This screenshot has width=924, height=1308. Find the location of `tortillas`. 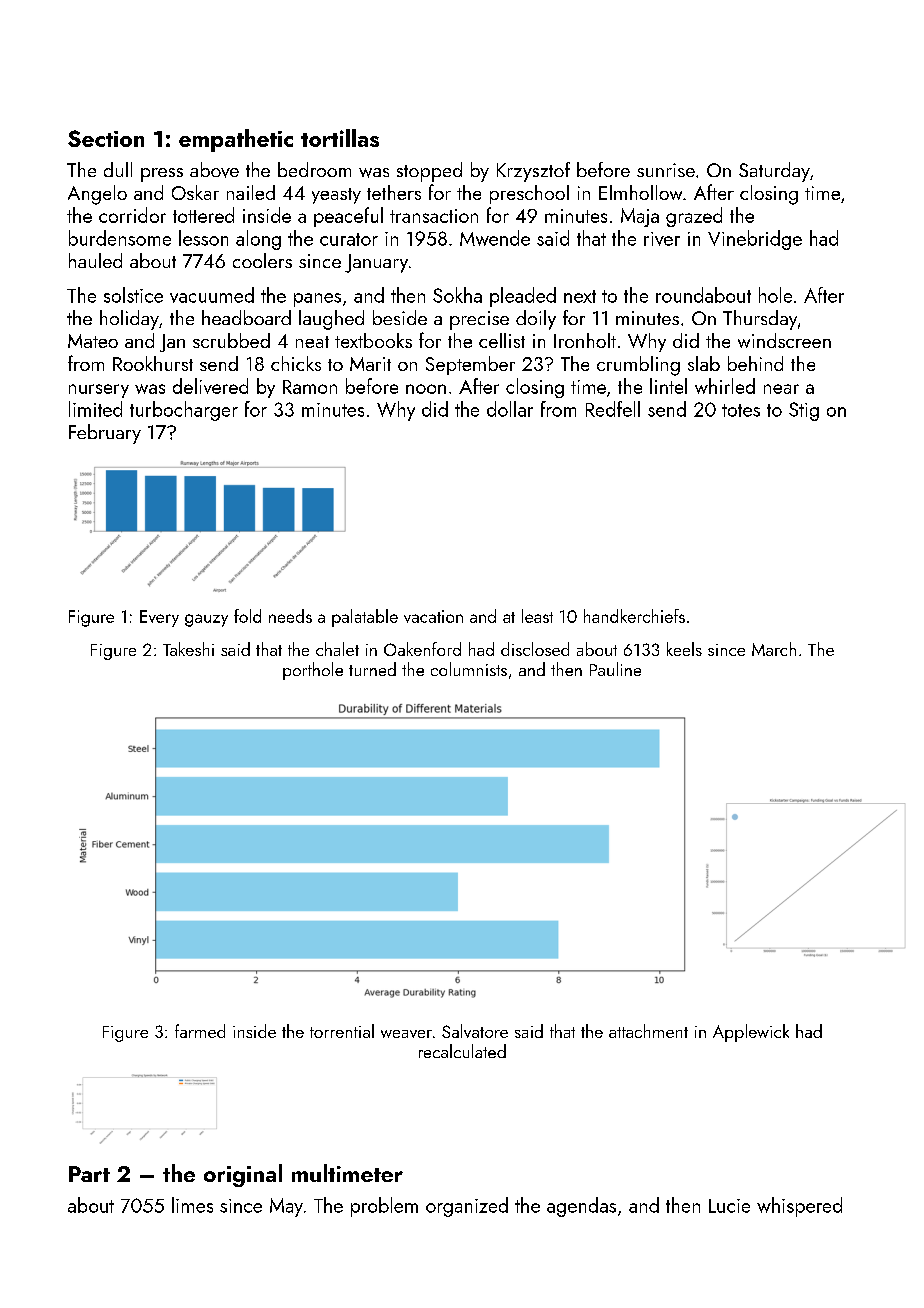

tortillas is located at coordinates (340, 138).
